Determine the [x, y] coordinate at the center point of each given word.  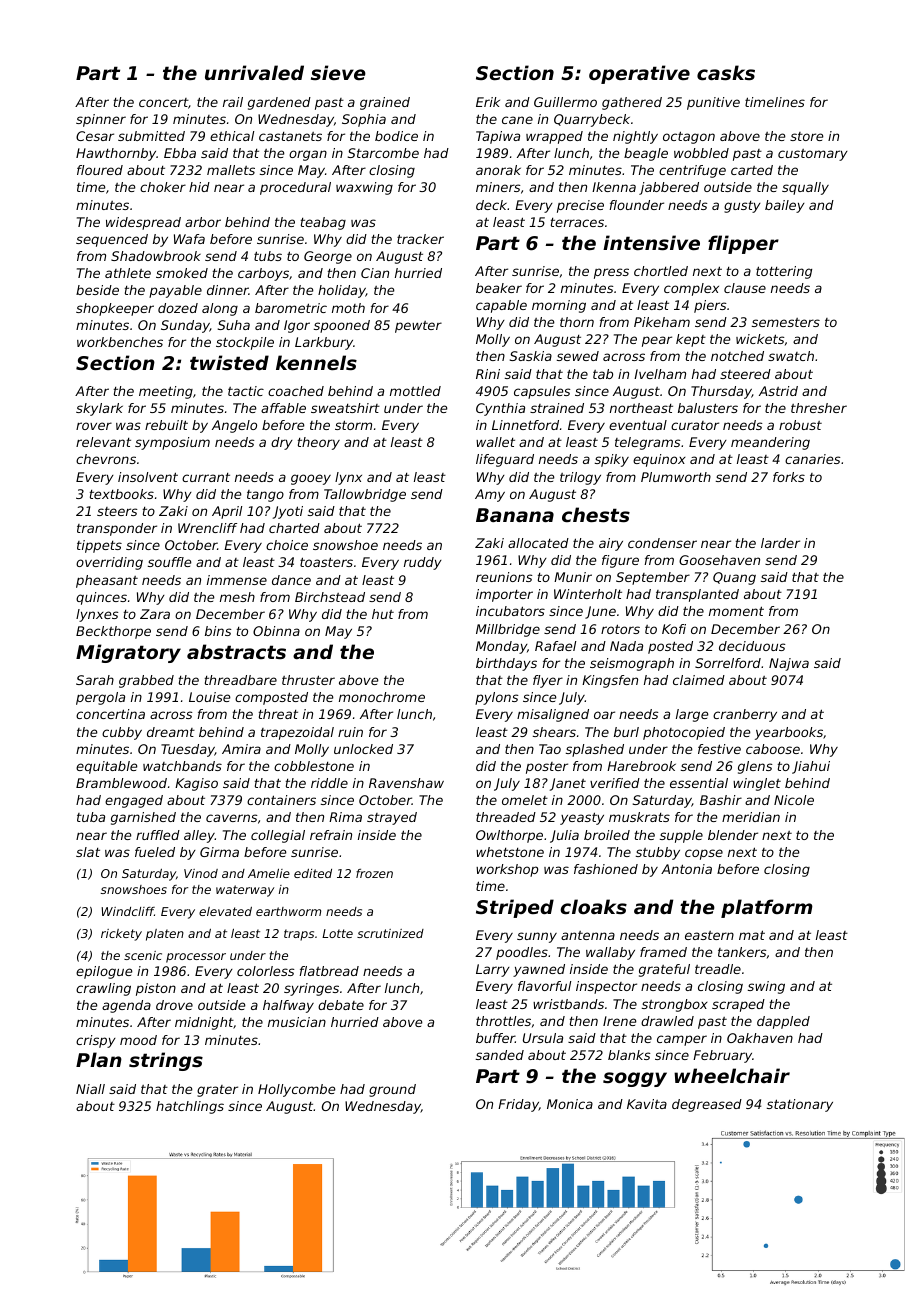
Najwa [789, 664]
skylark [99, 409]
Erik [488, 102]
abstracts [236, 651]
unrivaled [254, 72]
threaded [506, 817]
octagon [689, 137]
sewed [578, 356]
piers [710, 306]
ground [392, 1090]
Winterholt [588, 594]
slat [88, 852]
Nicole [794, 800]
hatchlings [190, 1107]
